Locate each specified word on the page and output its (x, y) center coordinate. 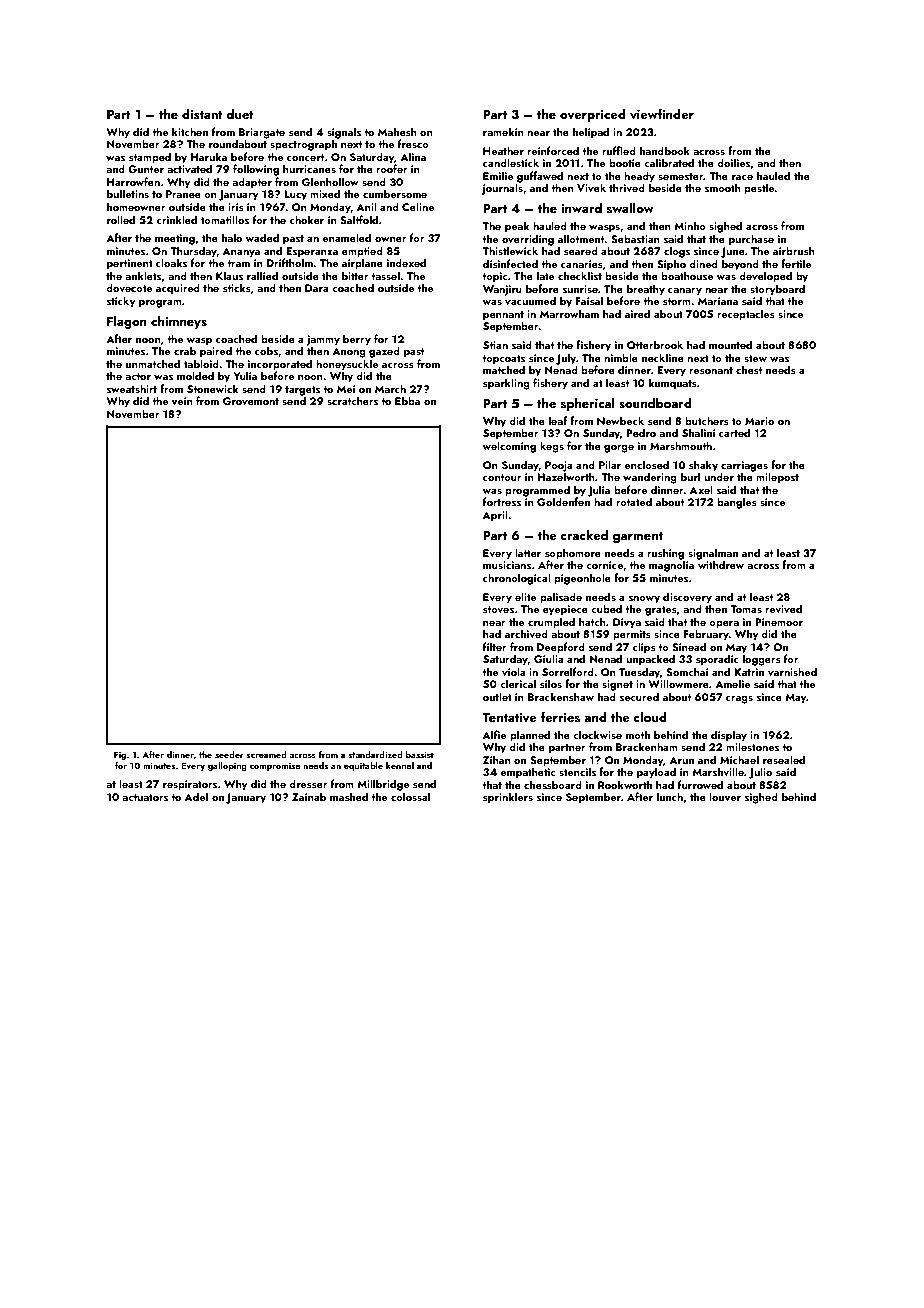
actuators (145, 797)
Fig (120, 755)
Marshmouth (681, 445)
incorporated (280, 365)
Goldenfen (563, 501)
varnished (792, 671)
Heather (503, 150)
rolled (121, 219)
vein (182, 401)
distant (202, 114)
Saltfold (359, 219)
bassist (420, 754)
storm (677, 301)
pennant (503, 316)
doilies (733, 162)
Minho (690, 225)
